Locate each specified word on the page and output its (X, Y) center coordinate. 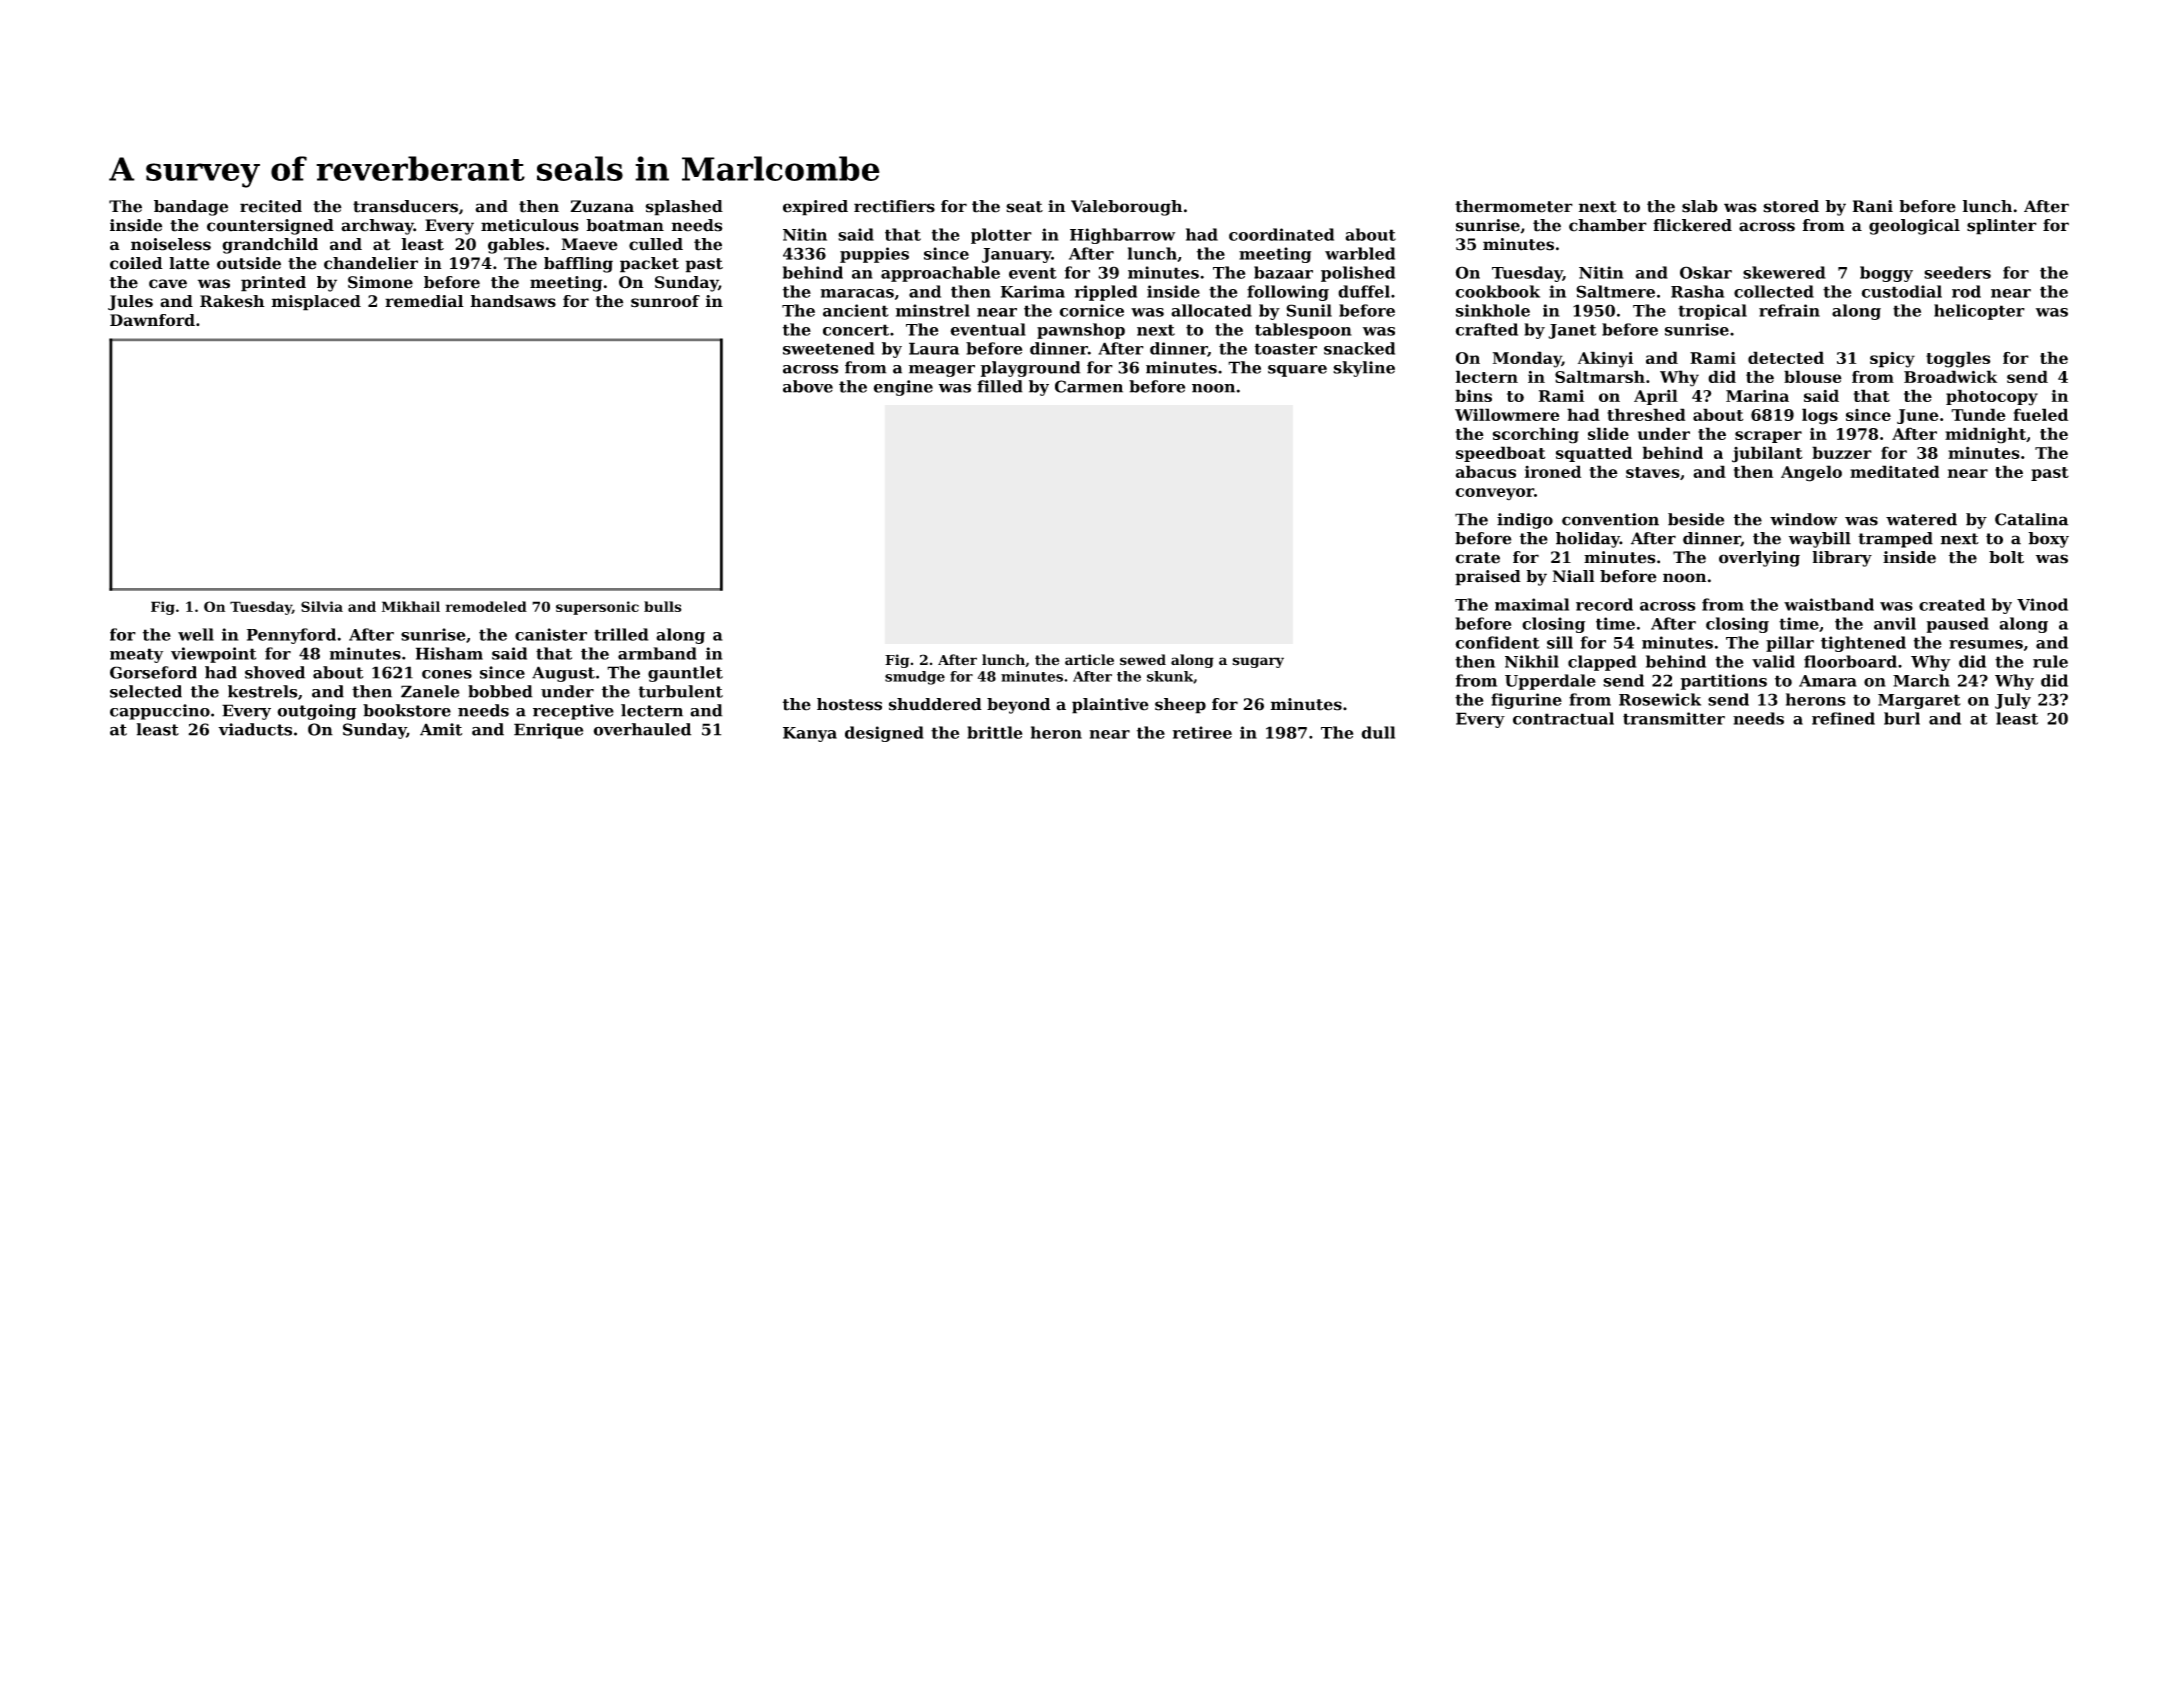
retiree (1202, 732)
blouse (1813, 376)
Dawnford (152, 320)
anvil (1895, 623)
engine (903, 388)
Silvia (322, 606)
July (2013, 701)
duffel (1364, 291)
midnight (1985, 435)
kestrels (262, 691)
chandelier (371, 263)
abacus (1486, 471)
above (808, 386)
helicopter (1979, 312)
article (1089, 660)
